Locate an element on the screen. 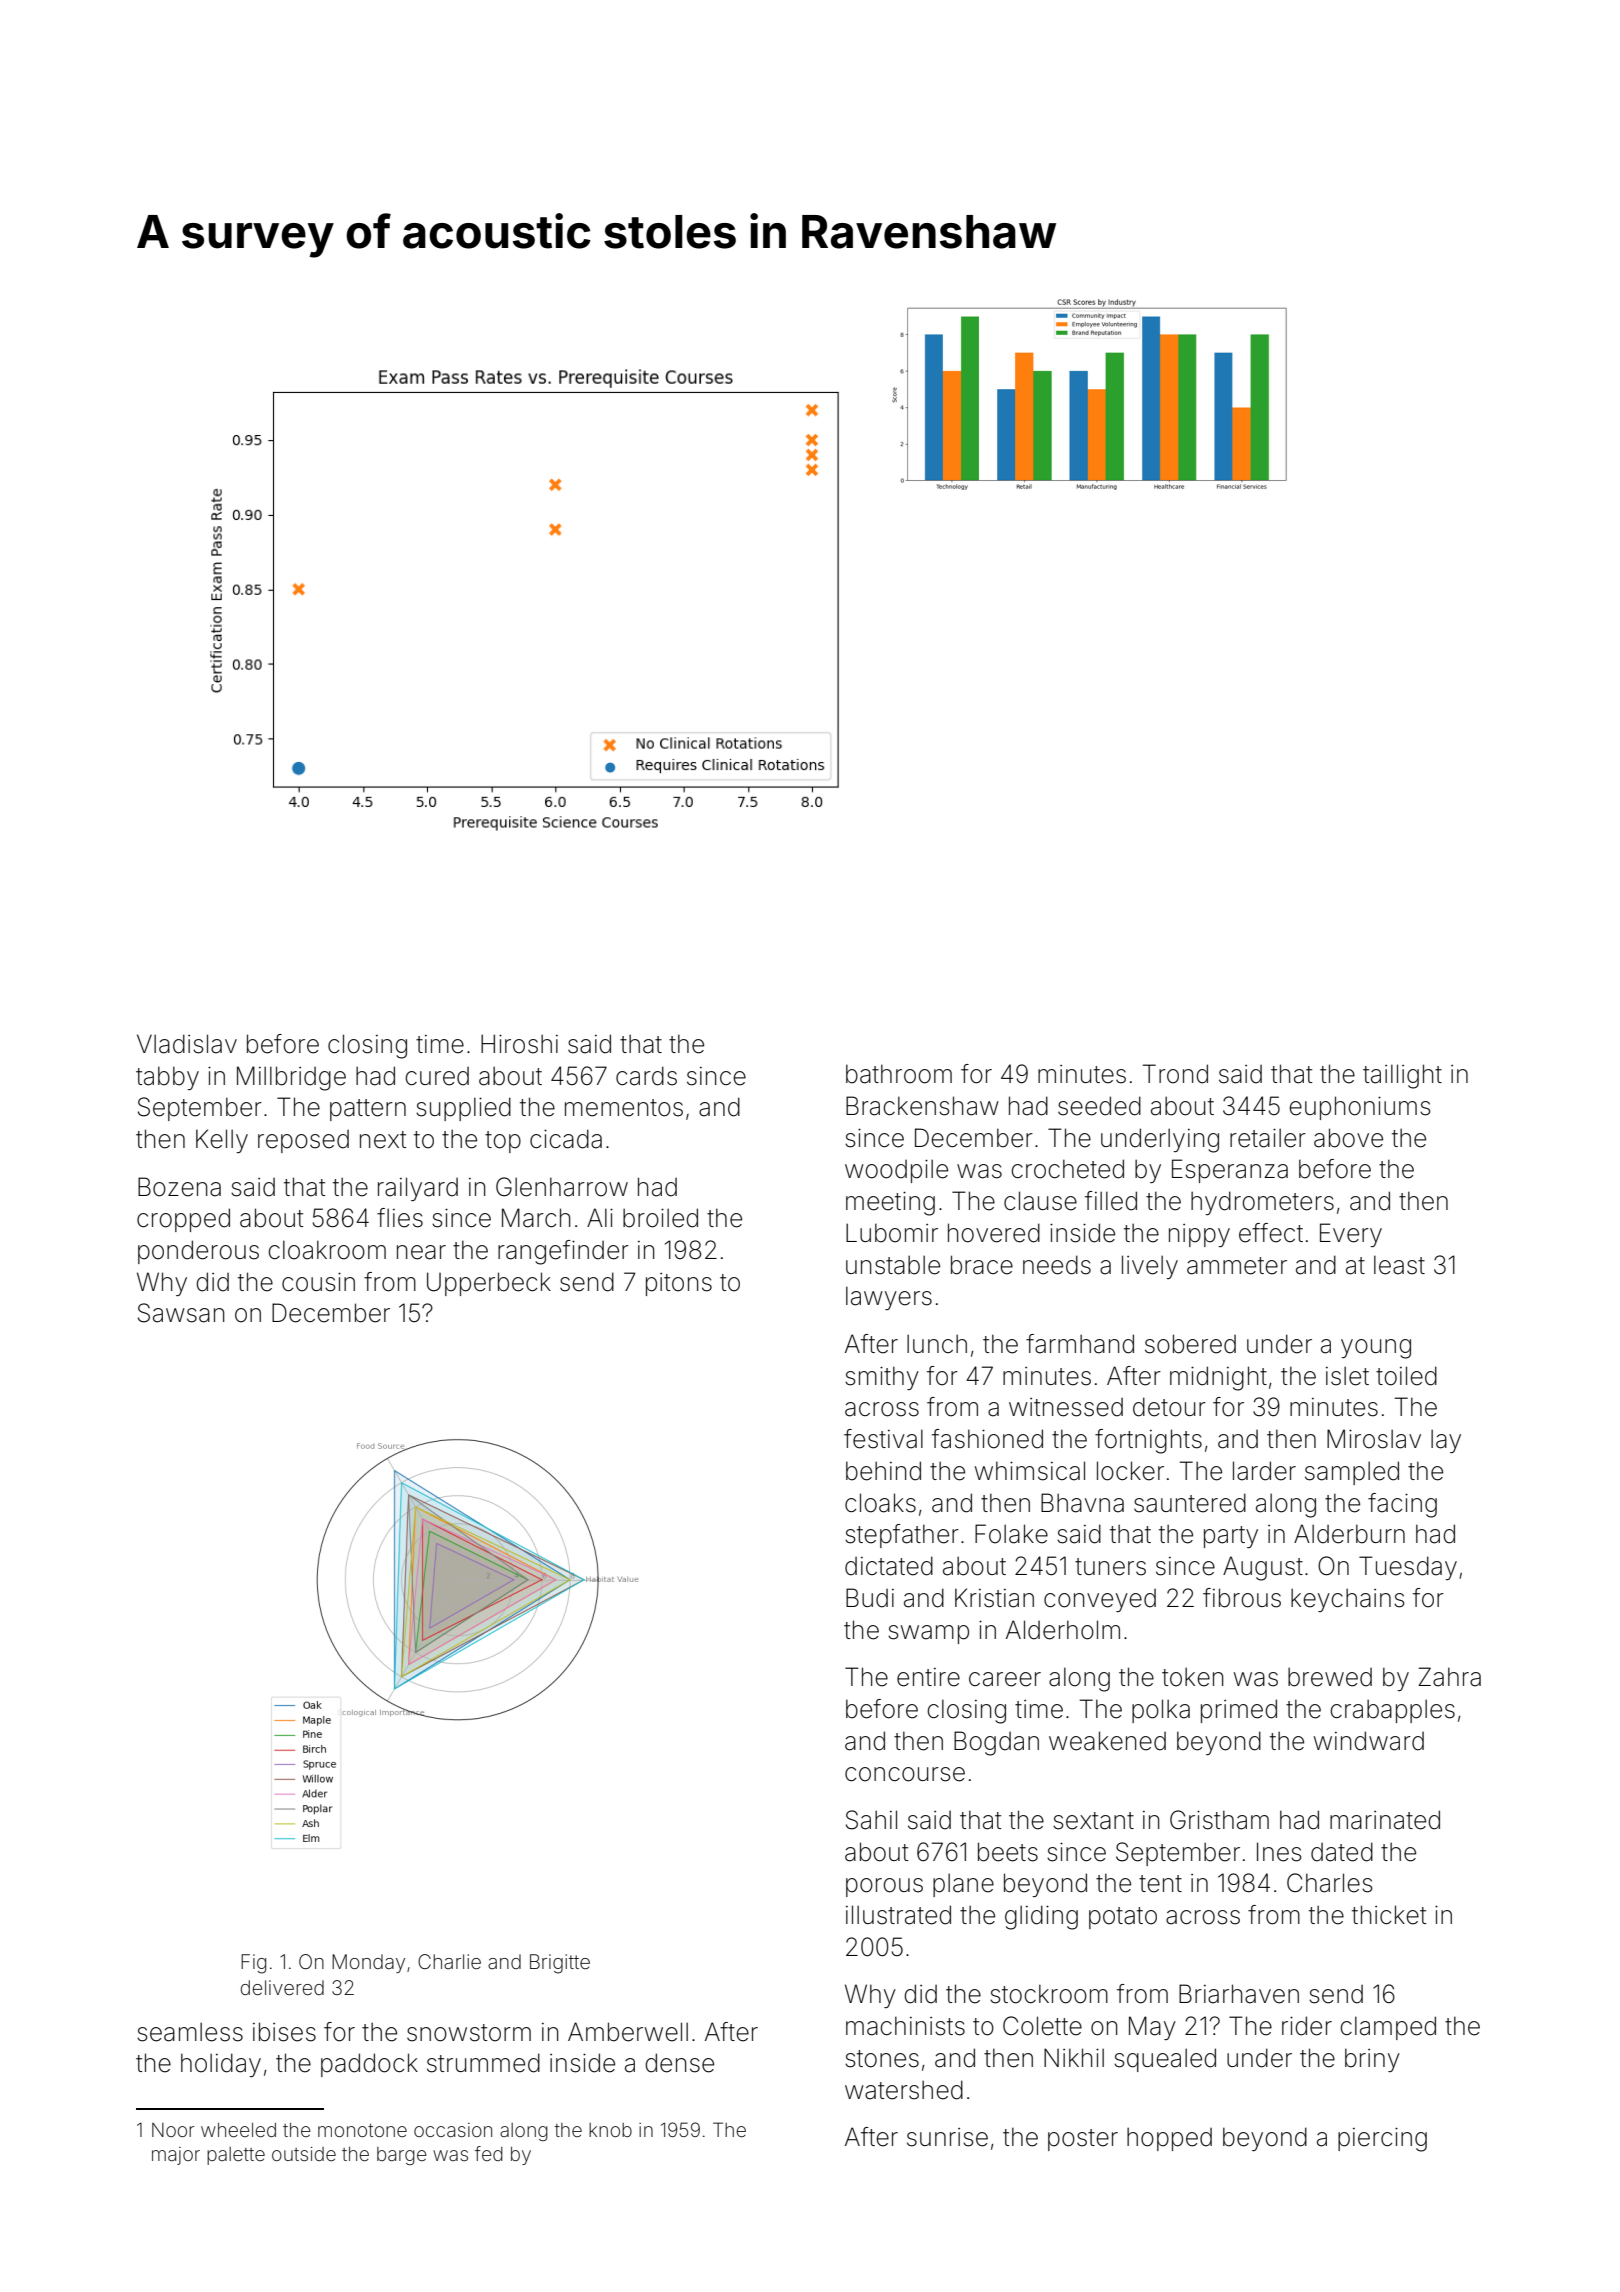  knob is located at coordinates (610, 2130).
